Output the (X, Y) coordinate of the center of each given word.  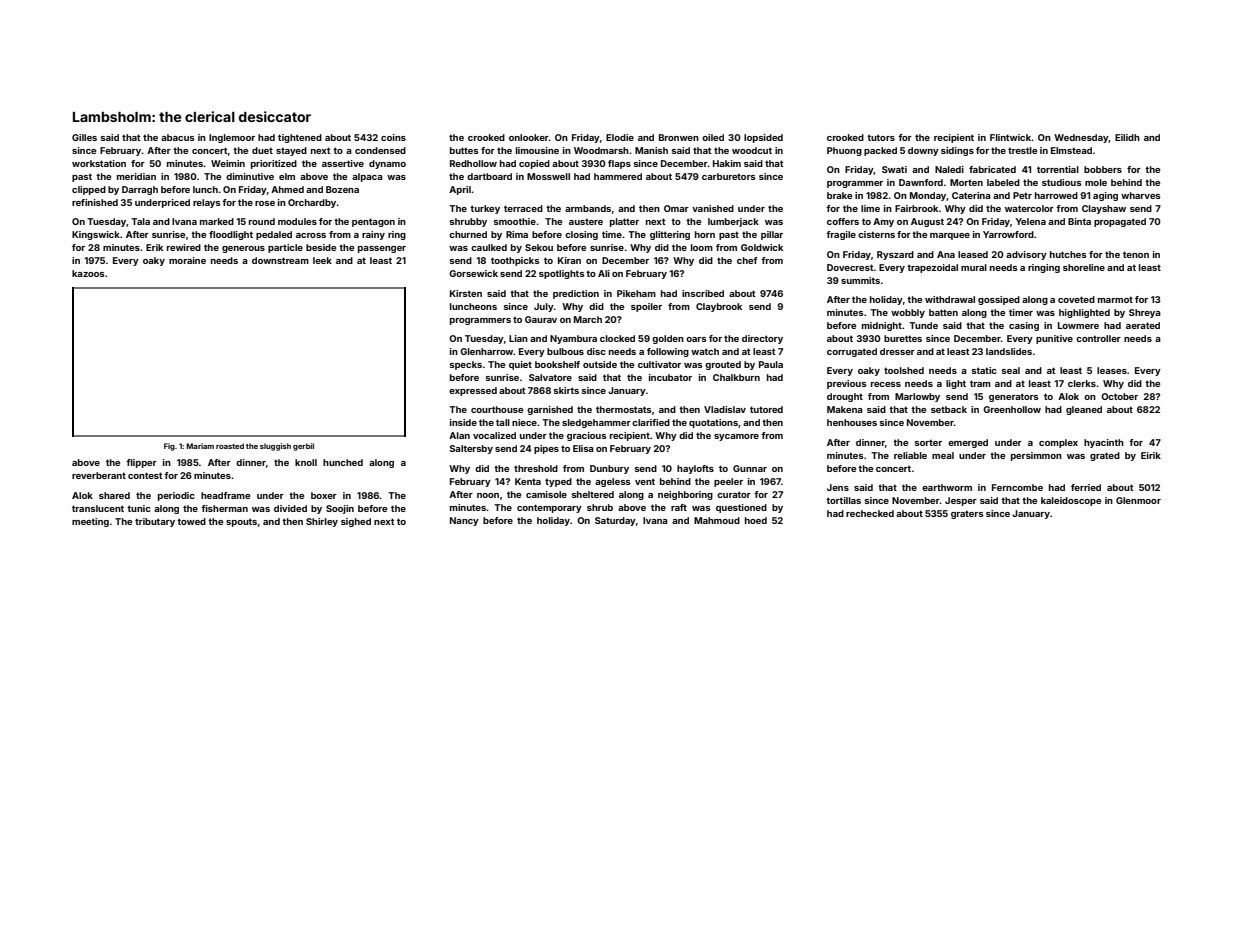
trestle (1022, 150)
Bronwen (679, 137)
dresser (897, 351)
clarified (651, 422)
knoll (306, 462)
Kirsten (466, 293)
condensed (380, 150)
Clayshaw (1104, 209)
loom (702, 247)
